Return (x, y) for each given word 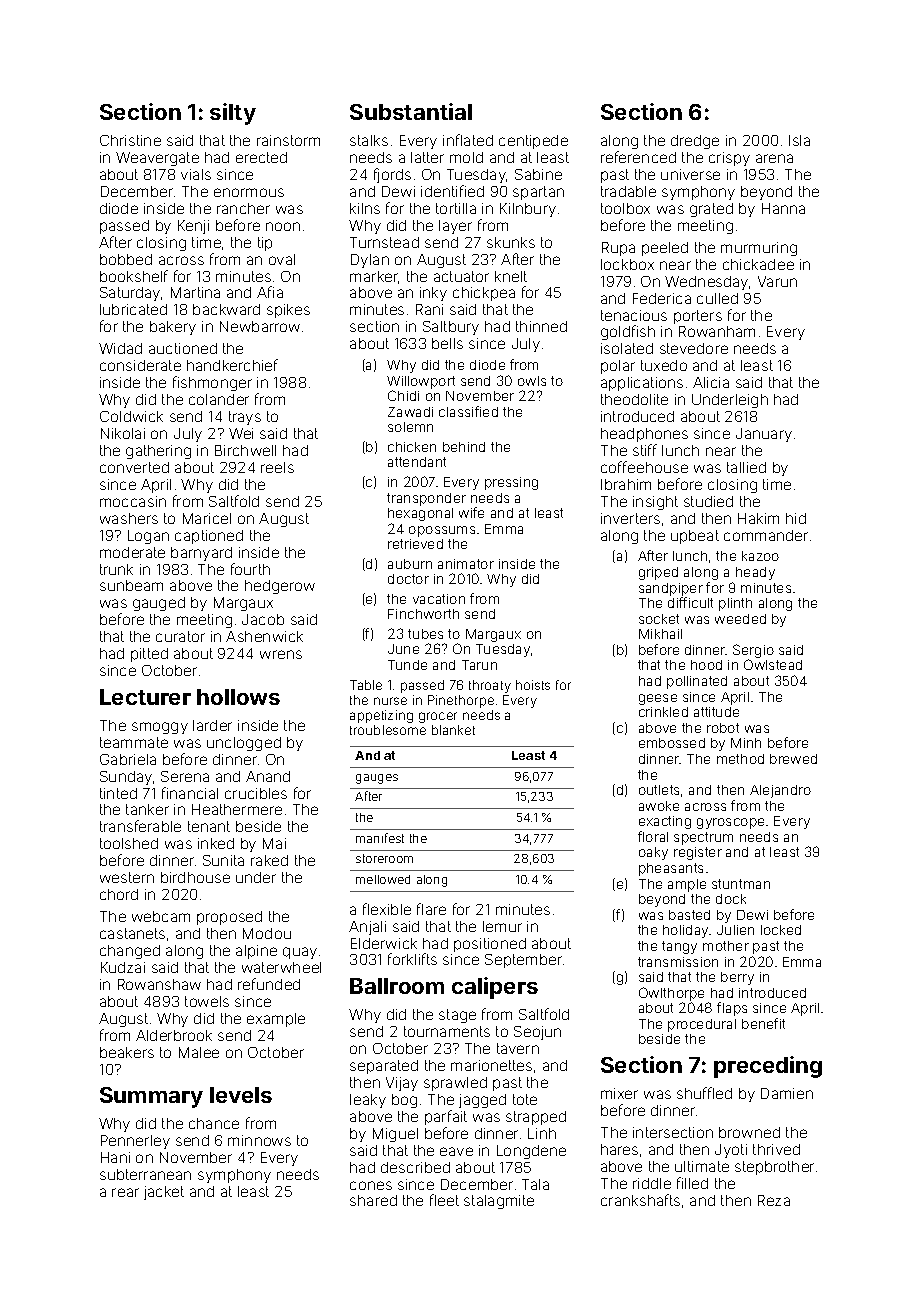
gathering (158, 452)
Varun (777, 281)
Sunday (126, 778)
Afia (270, 292)
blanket (453, 730)
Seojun (537, 1033)
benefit (763, 1023)
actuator (461, 276)
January (764, 435)
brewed (793, 759)
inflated (468, 140)
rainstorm (288, 140)
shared (373, 1200)
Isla (799, 140)
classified (468, 411)
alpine (256, 952)
